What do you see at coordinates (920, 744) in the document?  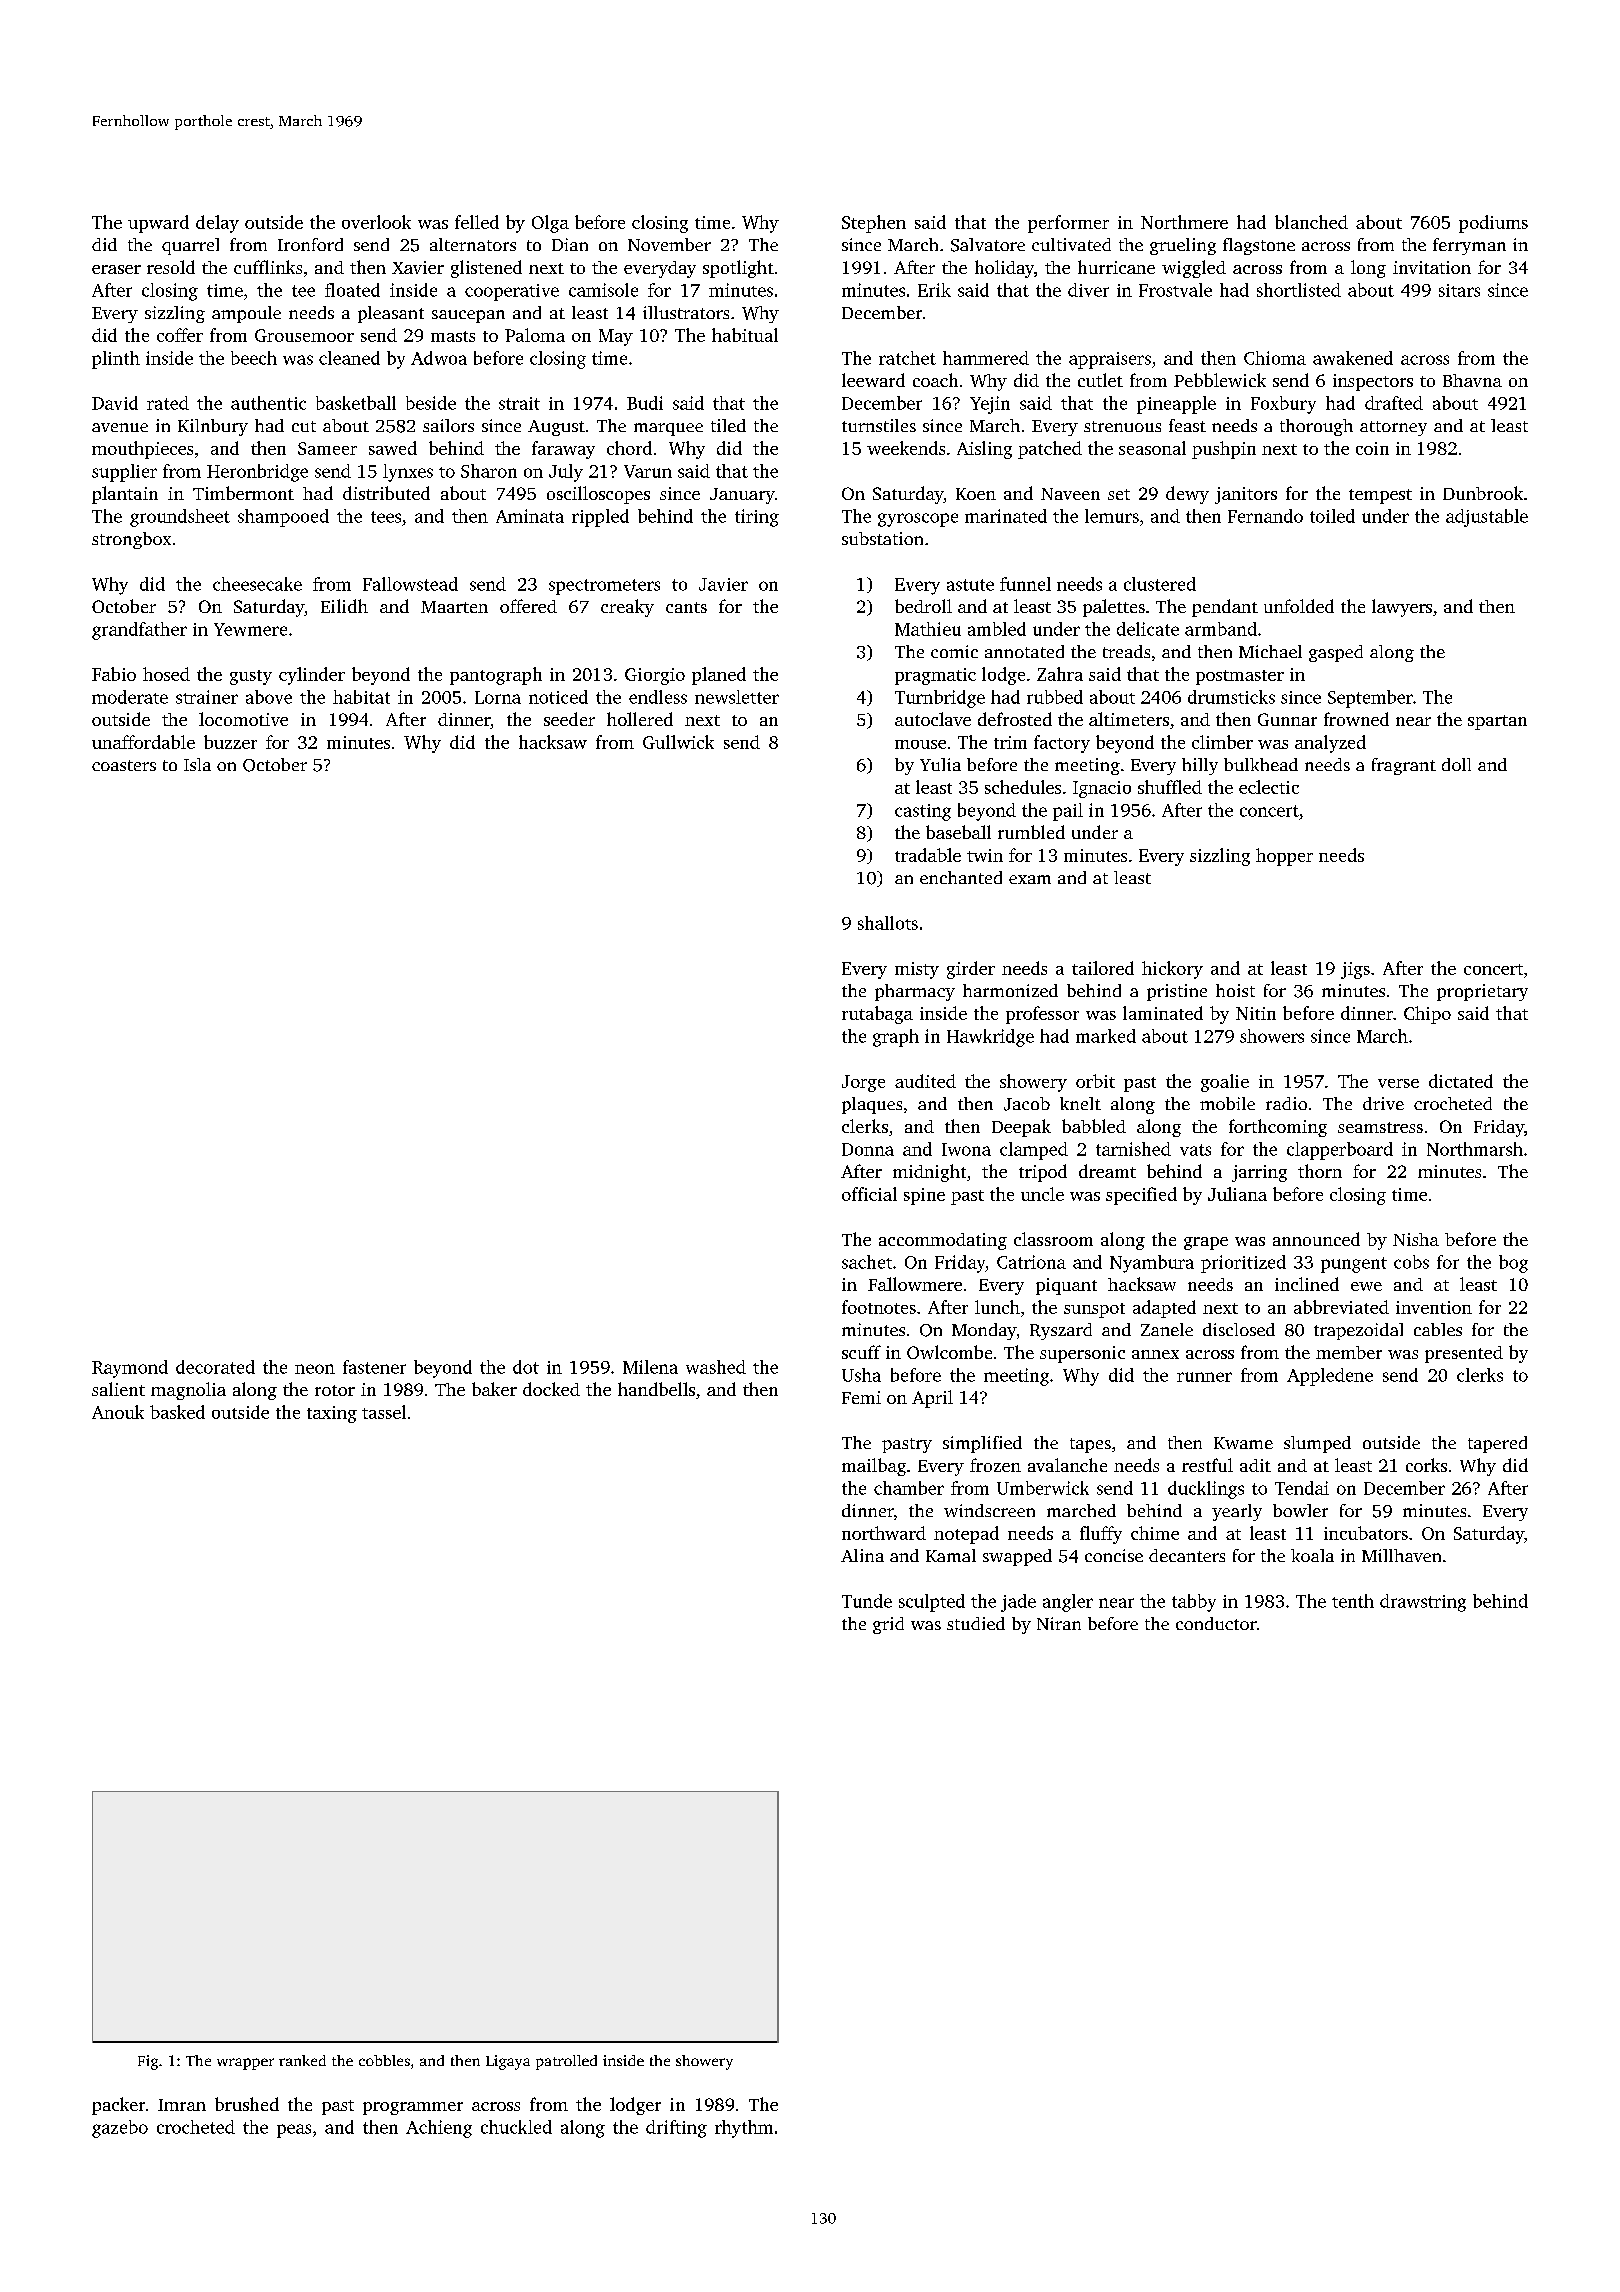 I see `mouse` at bounding box center [920, 744].
